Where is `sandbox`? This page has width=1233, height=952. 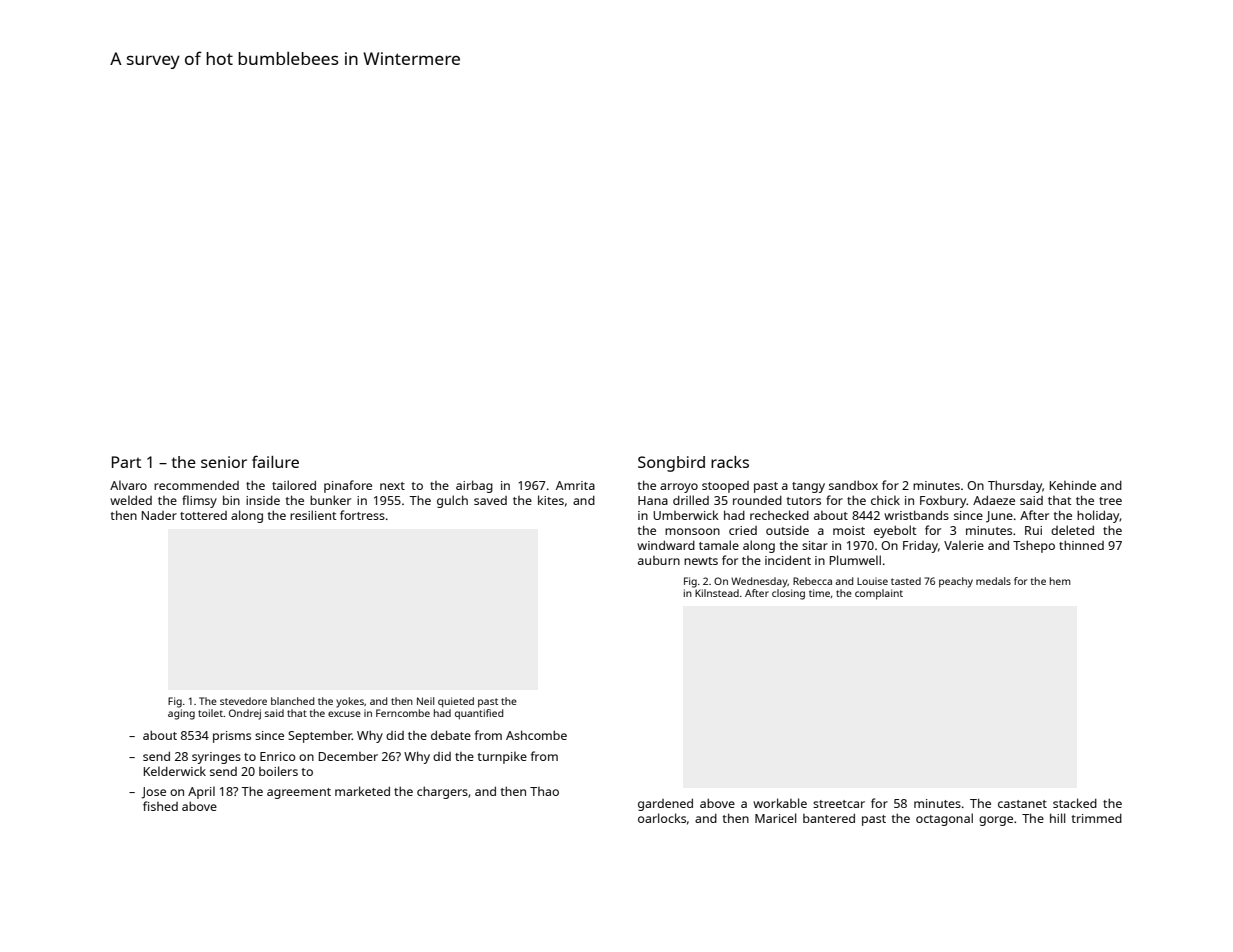 sandbox is located at coordinates (853, 485).
